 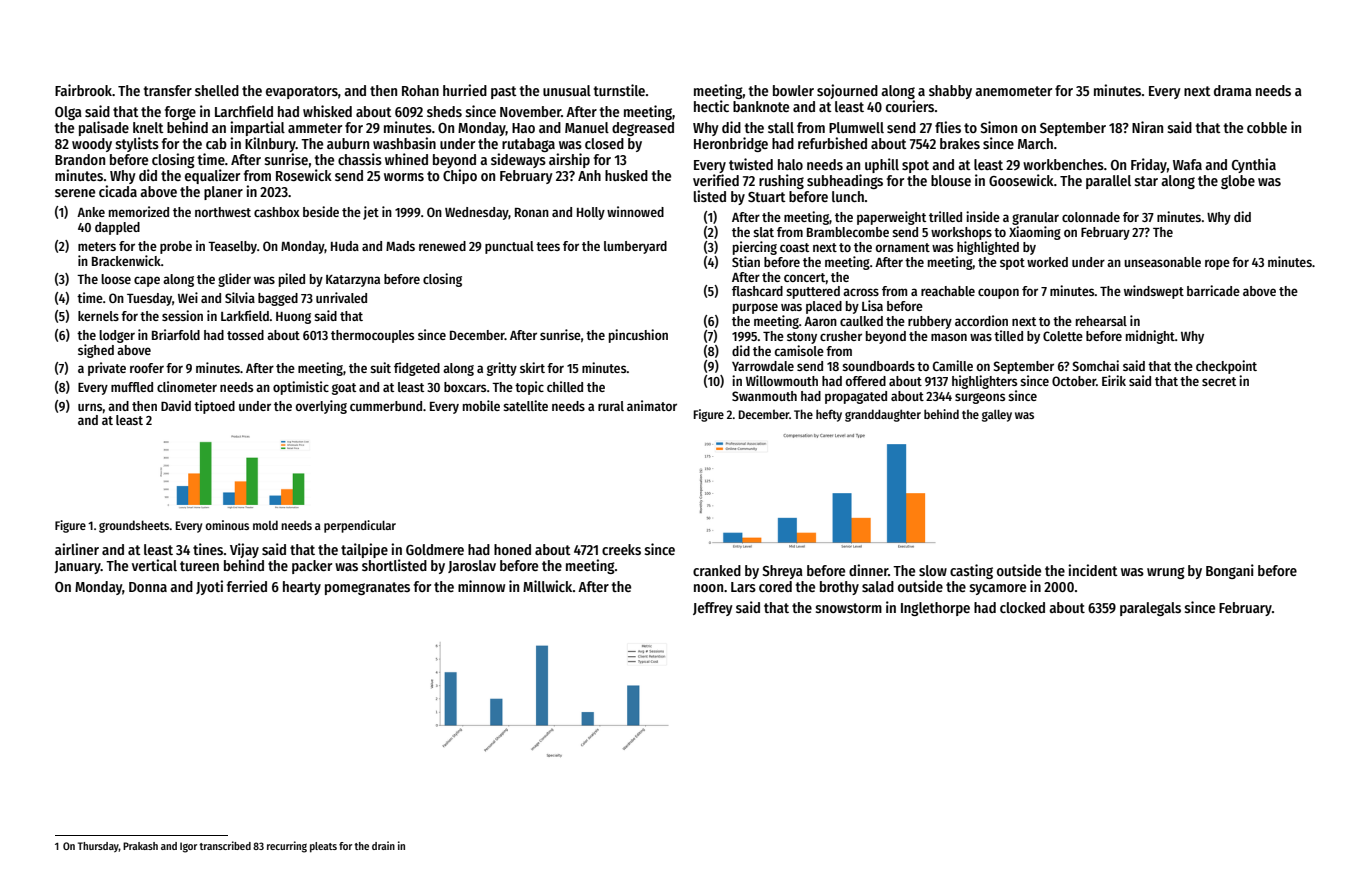 What do you see at coordinates (611, 406) in the document?
I see `rural` at bounding box center [611, 406].
